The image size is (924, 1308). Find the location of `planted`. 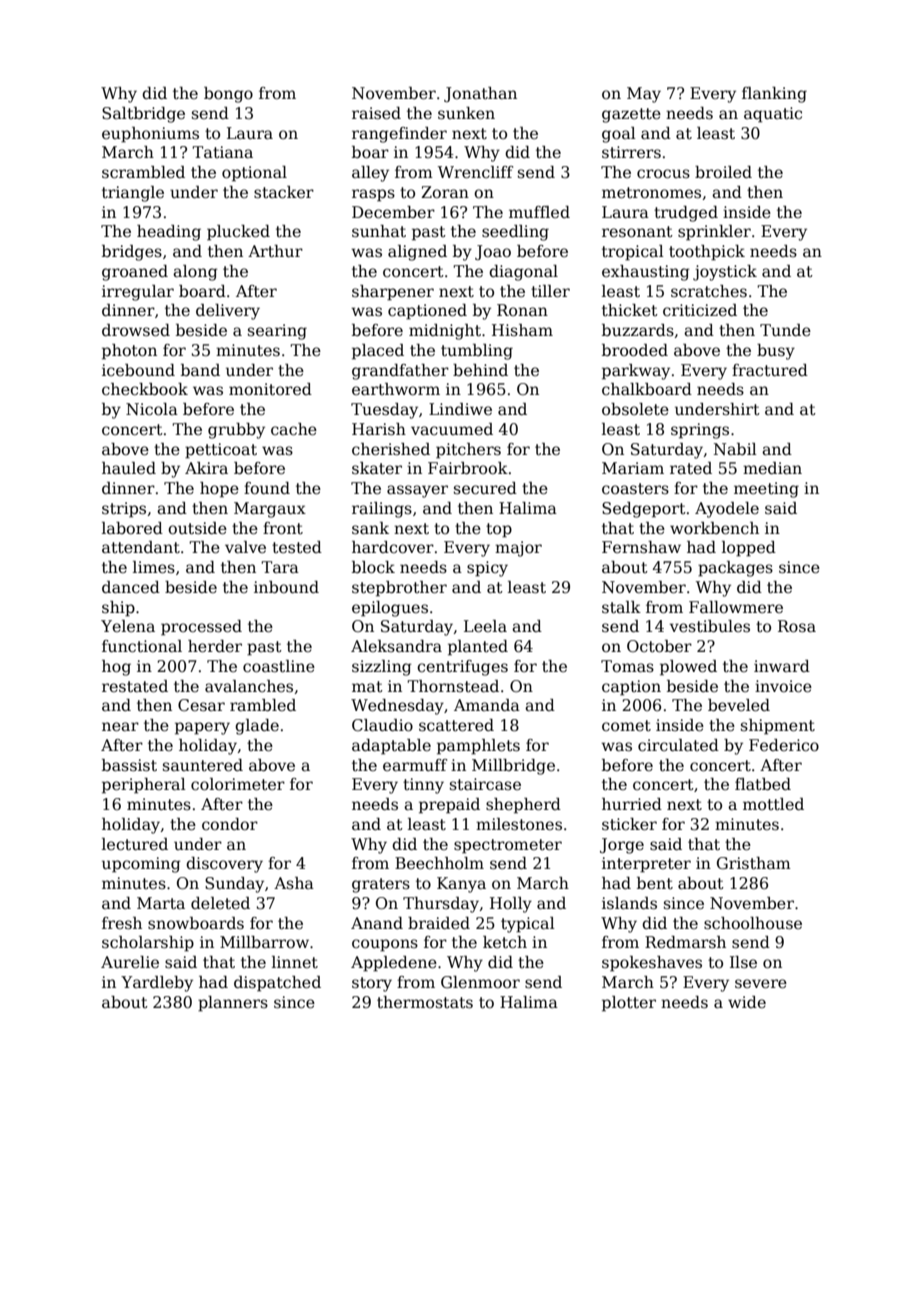

planted is located at coordinates (478, 648).
